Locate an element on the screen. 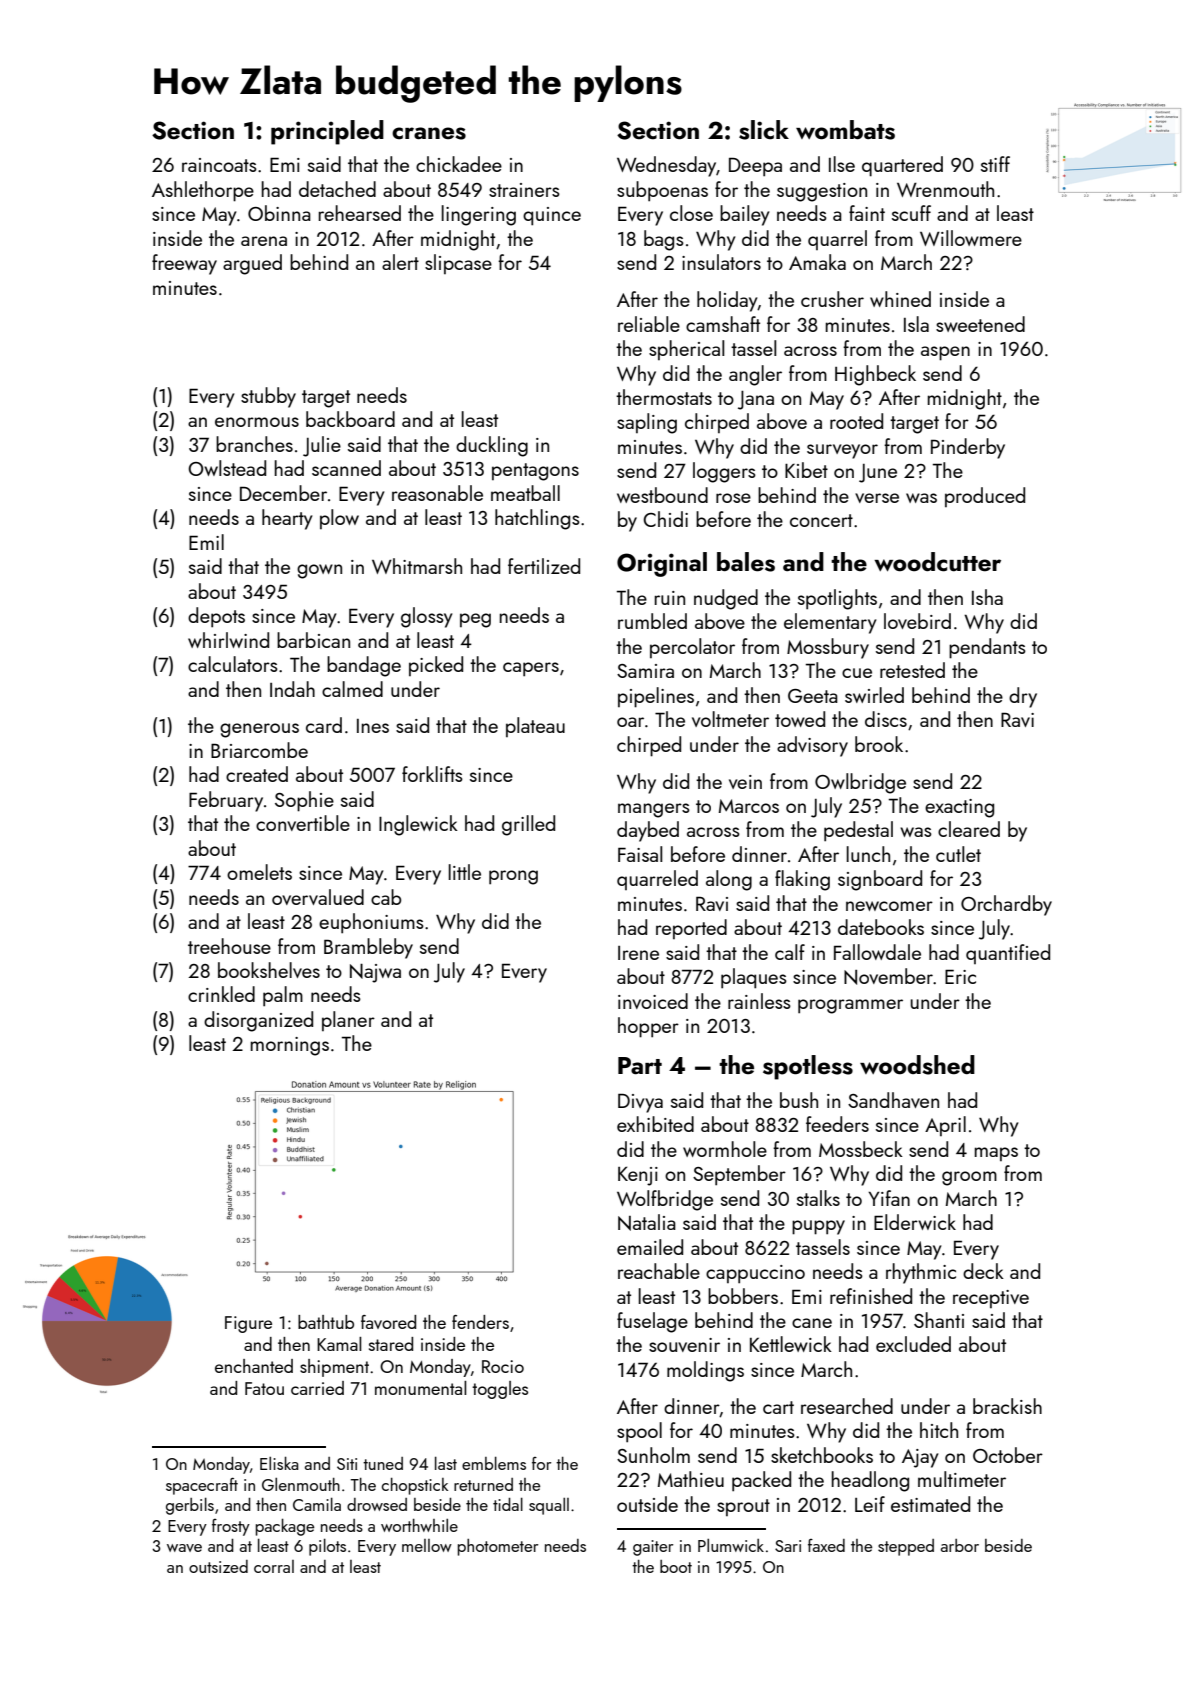 The width and height of the screenshot is (1204, 1703). prong is located at coordinates (513, 877).
